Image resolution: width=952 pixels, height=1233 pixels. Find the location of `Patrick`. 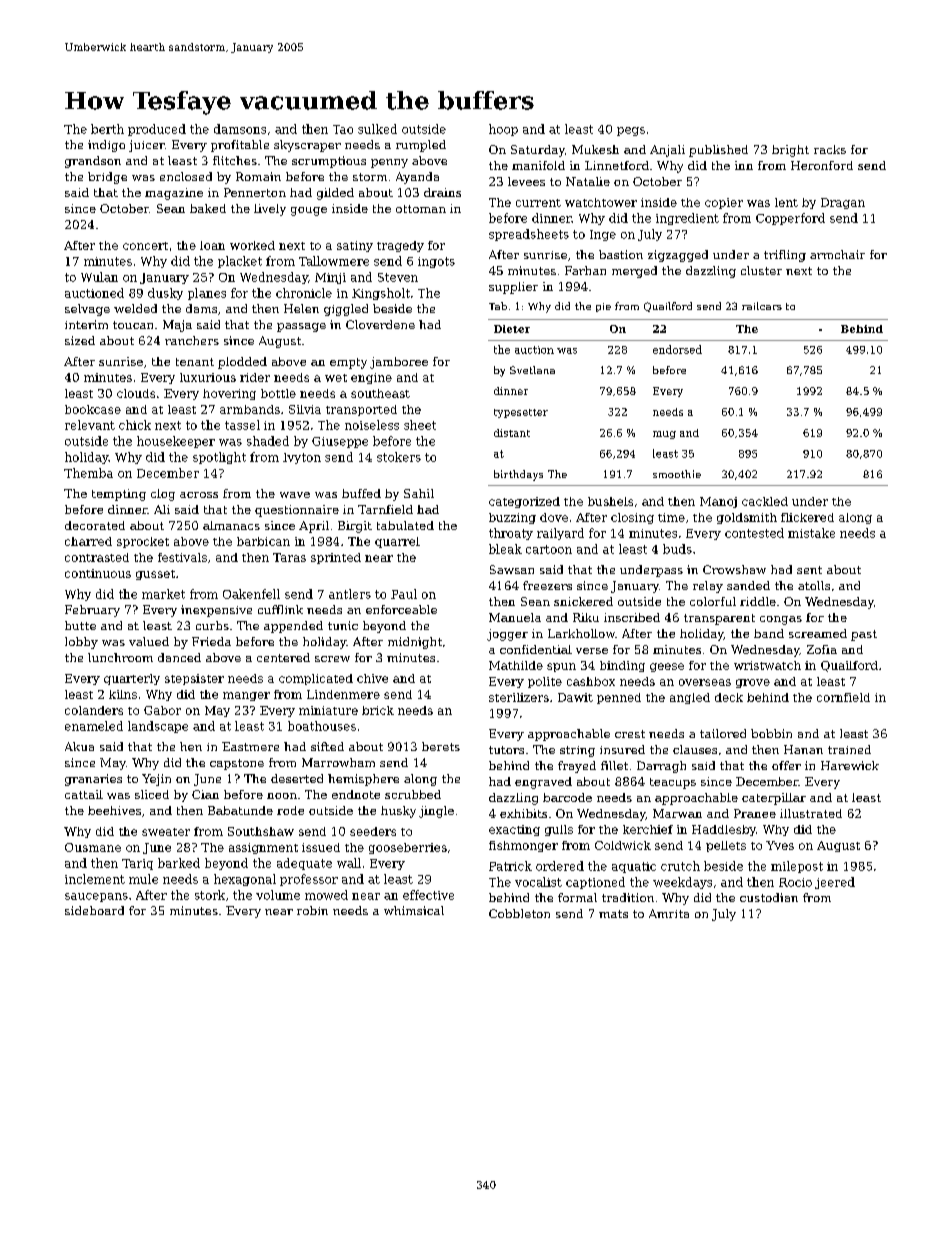

Patrick is located at coordinates (510, 866).
